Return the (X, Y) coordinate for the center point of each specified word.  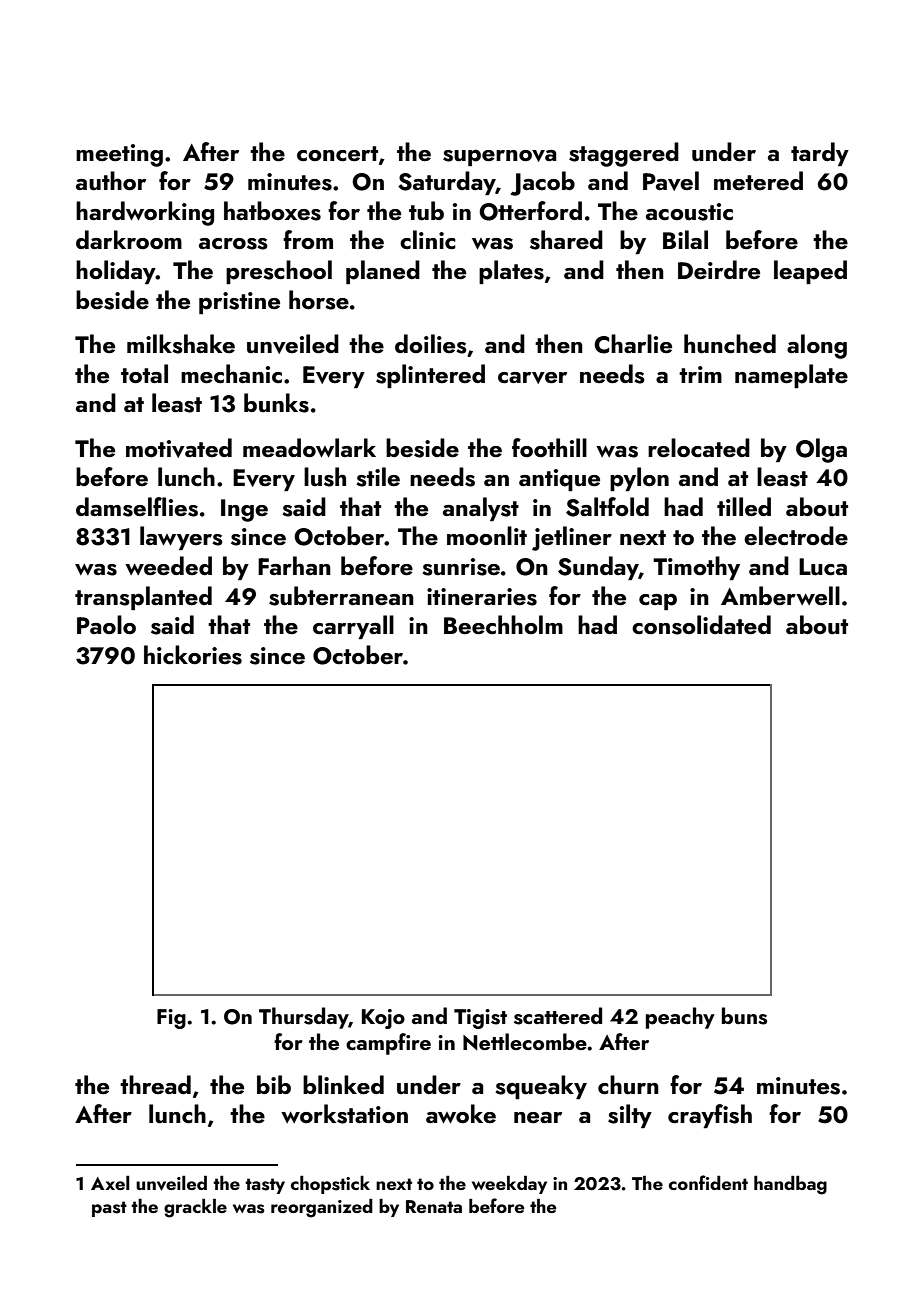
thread (155, 1084)
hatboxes (272, 211)
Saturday (447, 183)
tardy (820, 154)
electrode (796, 535)
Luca (823, 567)
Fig (171, 1019)
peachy (680, 1018)
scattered (558, 1016)
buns (744, 1016)
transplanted (143, 598)
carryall (353, 627)
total (144, 373)
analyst (481, 509)
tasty (265, 1186)
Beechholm (503, 624)
